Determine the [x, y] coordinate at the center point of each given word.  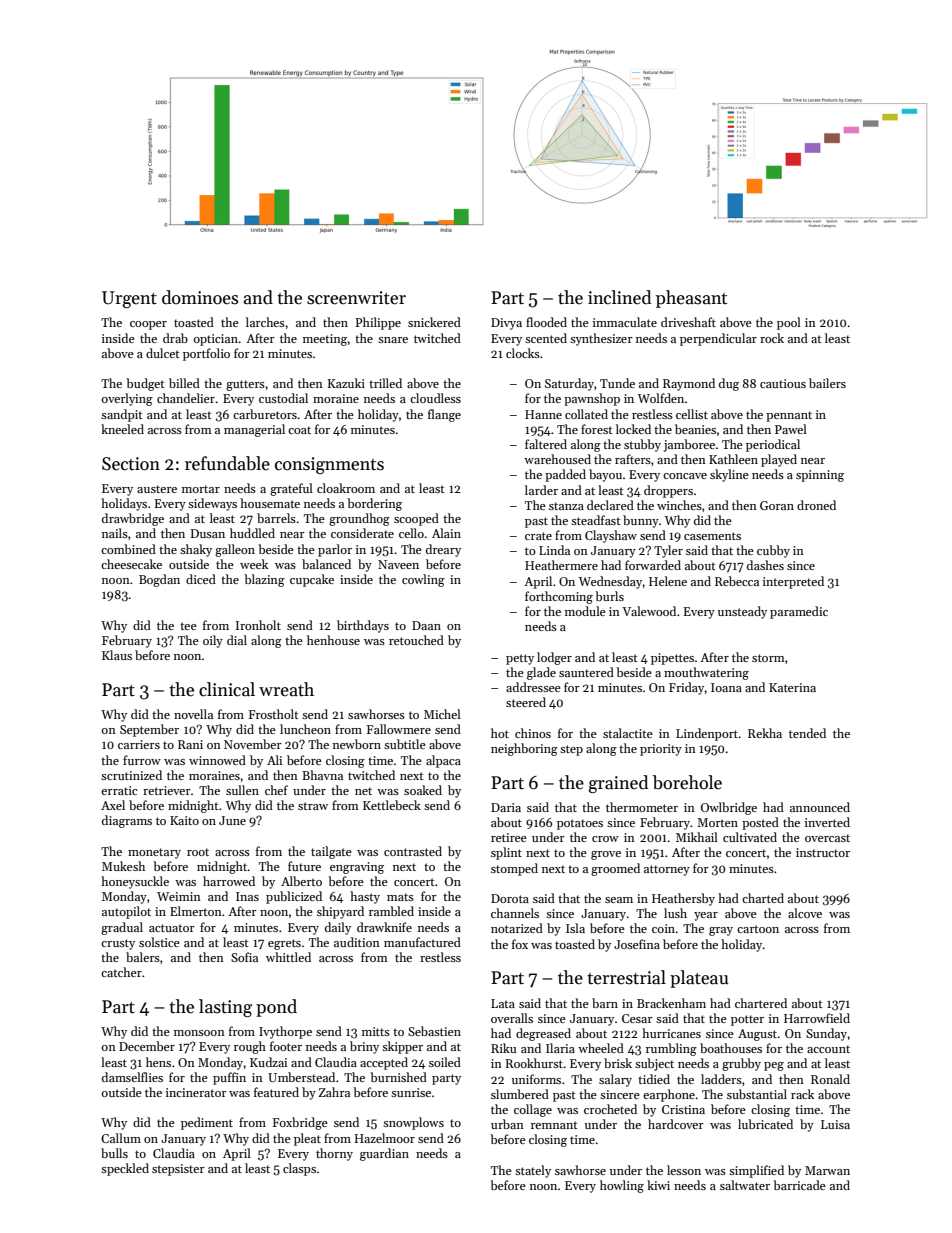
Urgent [129, 299]
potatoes [580, 824]
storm [768, 658]
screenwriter [356, 298]
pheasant [691, 299]
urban [507, 1124]
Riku [503, 1048]
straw [313, 806]
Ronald [830, 1079]
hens [158, 1062]
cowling [423, 580]
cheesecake [131, 564]
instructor [823, 852]
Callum [121, 1138]
